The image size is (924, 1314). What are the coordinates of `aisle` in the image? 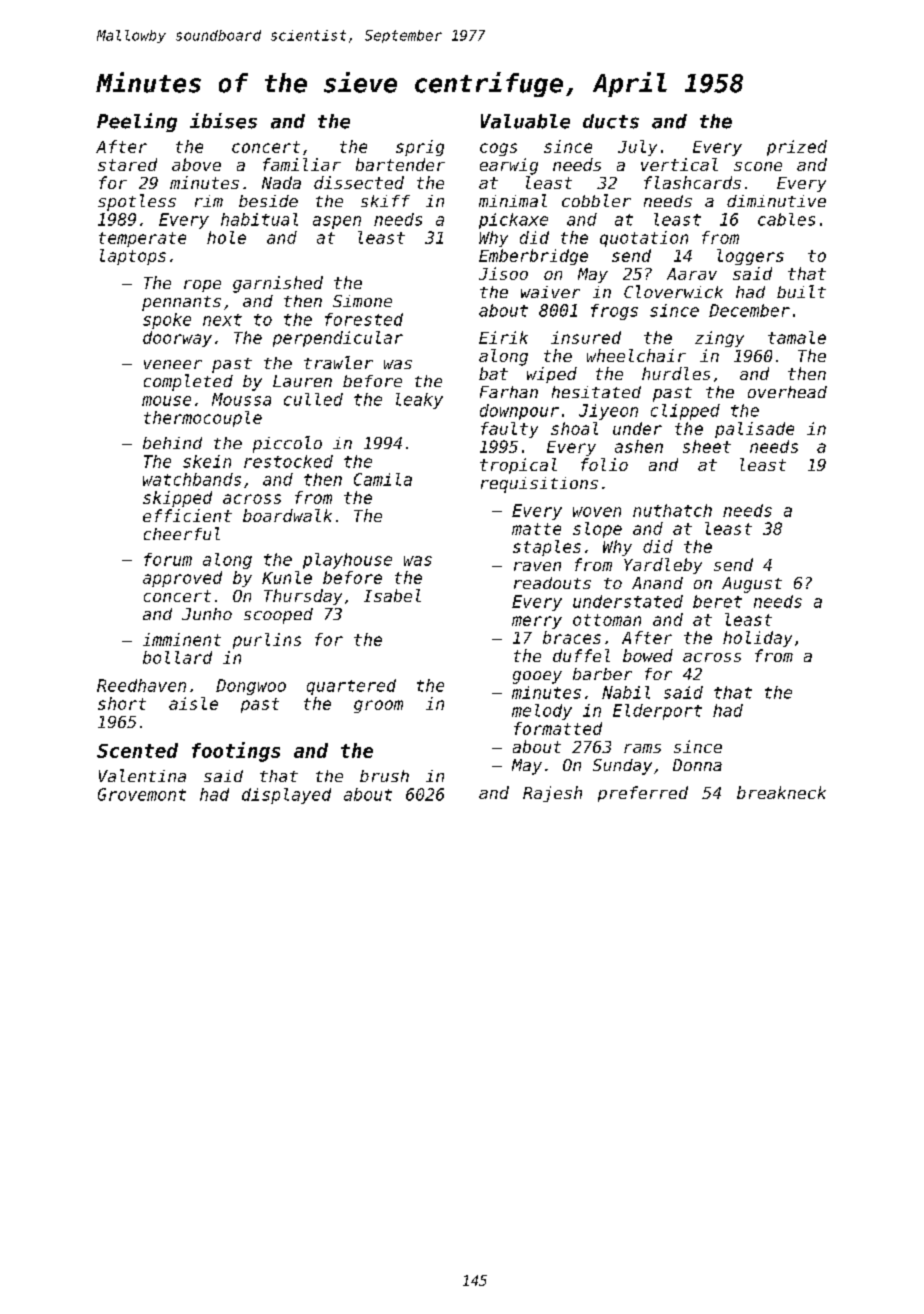 It's located at (193, 703).
